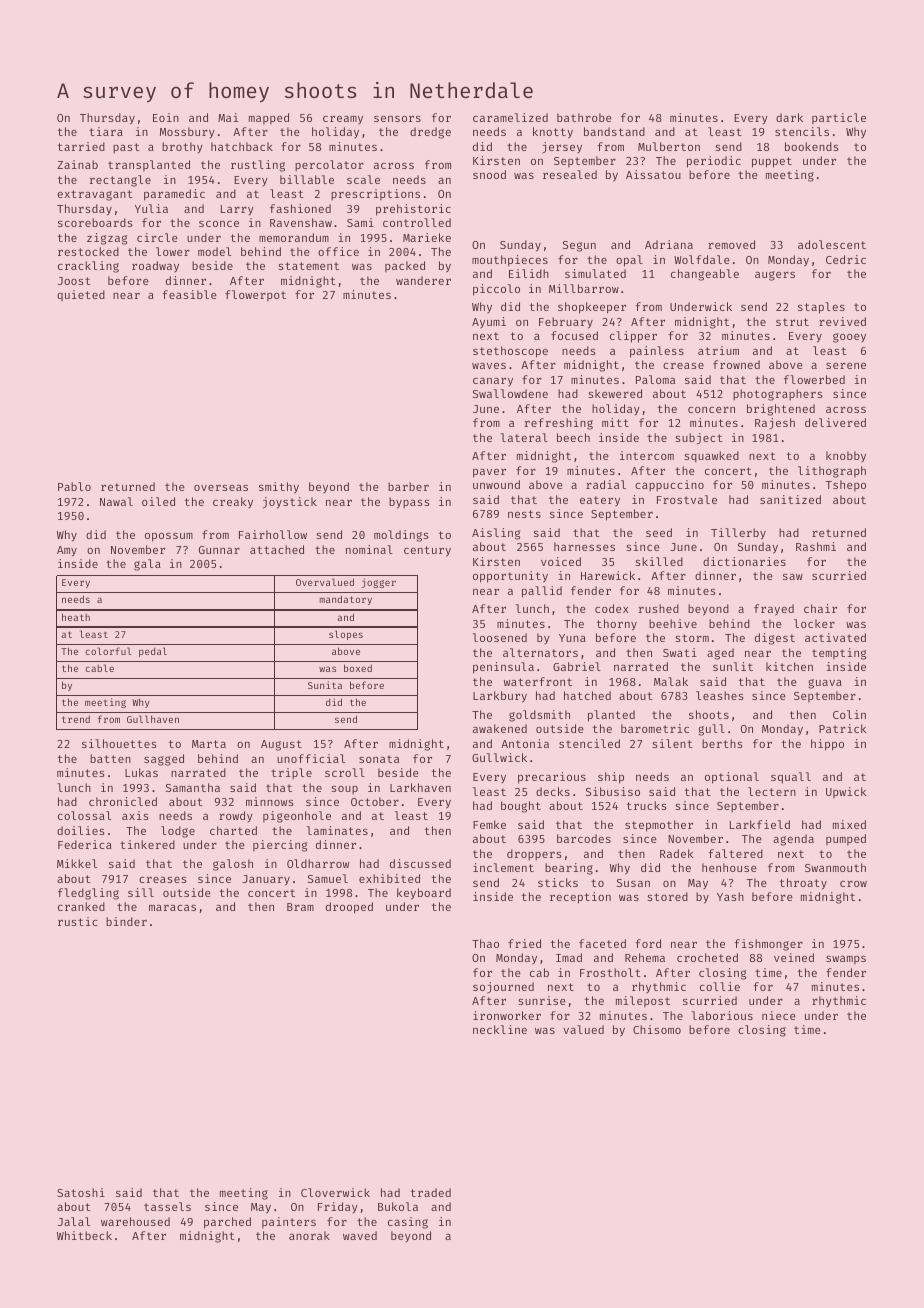 The height and width of the screenshot is (1308, 924). Describe the element at coordinates (711, 457) in the screenshot. I see `squawked` at that location.
